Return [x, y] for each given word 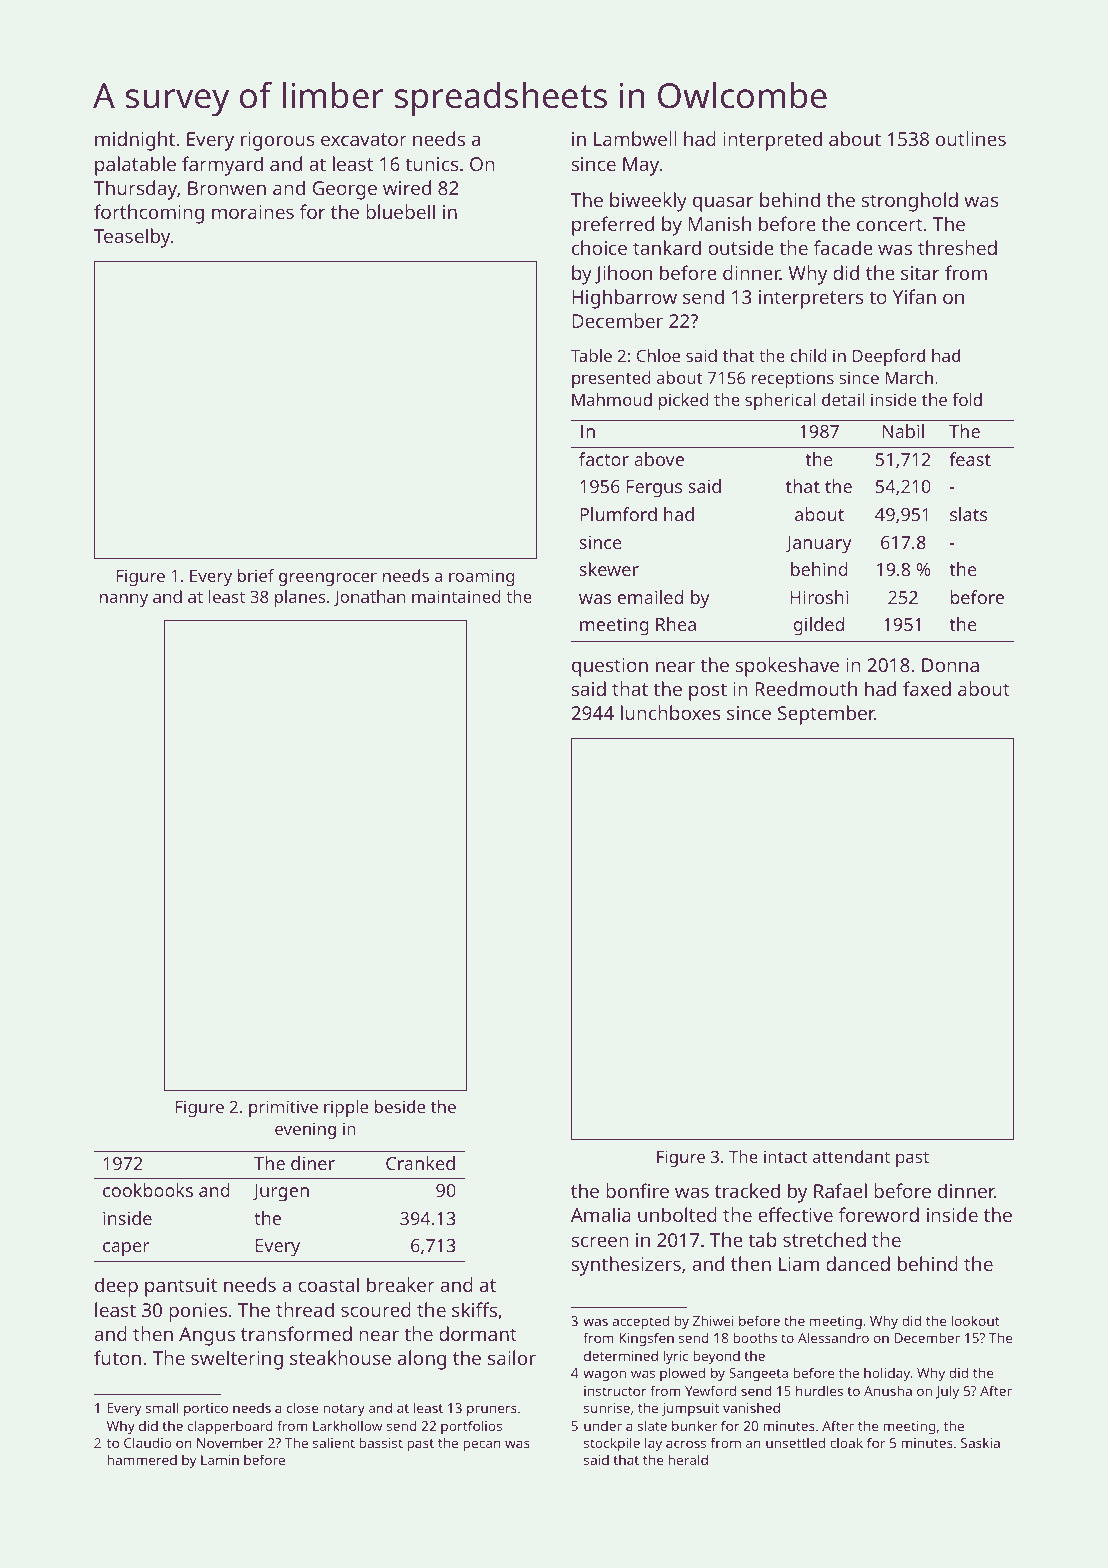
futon [117, 1357]
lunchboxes [670, 712]
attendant [851, 1156]
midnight [135, 141]
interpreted [772, 141]
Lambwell [635, 138]
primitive [283, 1108]
